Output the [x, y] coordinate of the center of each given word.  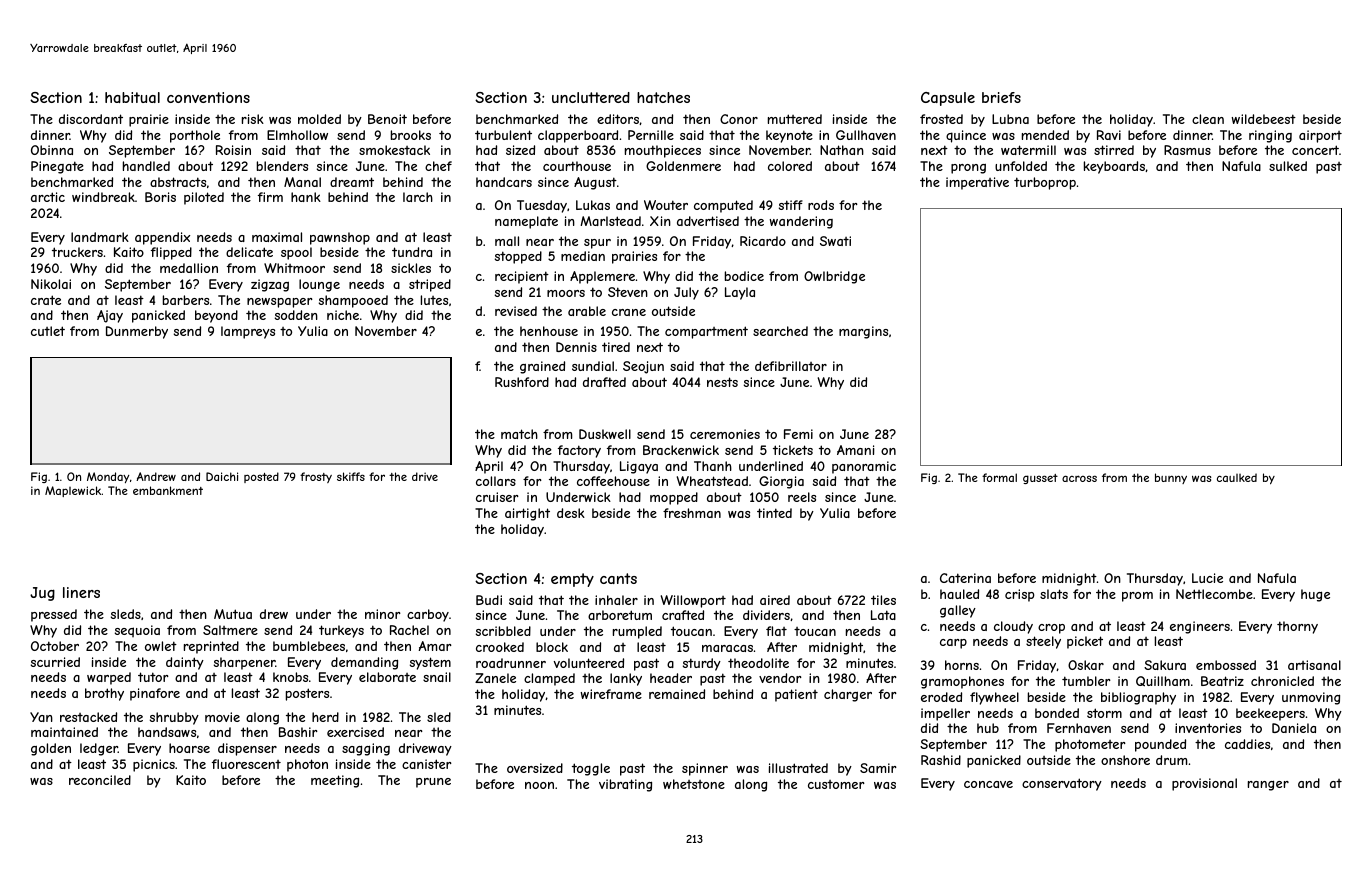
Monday [108, 477]
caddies [1247, 744]
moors [566, 293]
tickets [793, 450]
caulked [1237, 477]
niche [343, 315]
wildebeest [1264, 119]
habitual [132, 97]
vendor [780, 678]
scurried [55, 662]
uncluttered [591, 97]
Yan [41, 717]
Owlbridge [834, 277]
